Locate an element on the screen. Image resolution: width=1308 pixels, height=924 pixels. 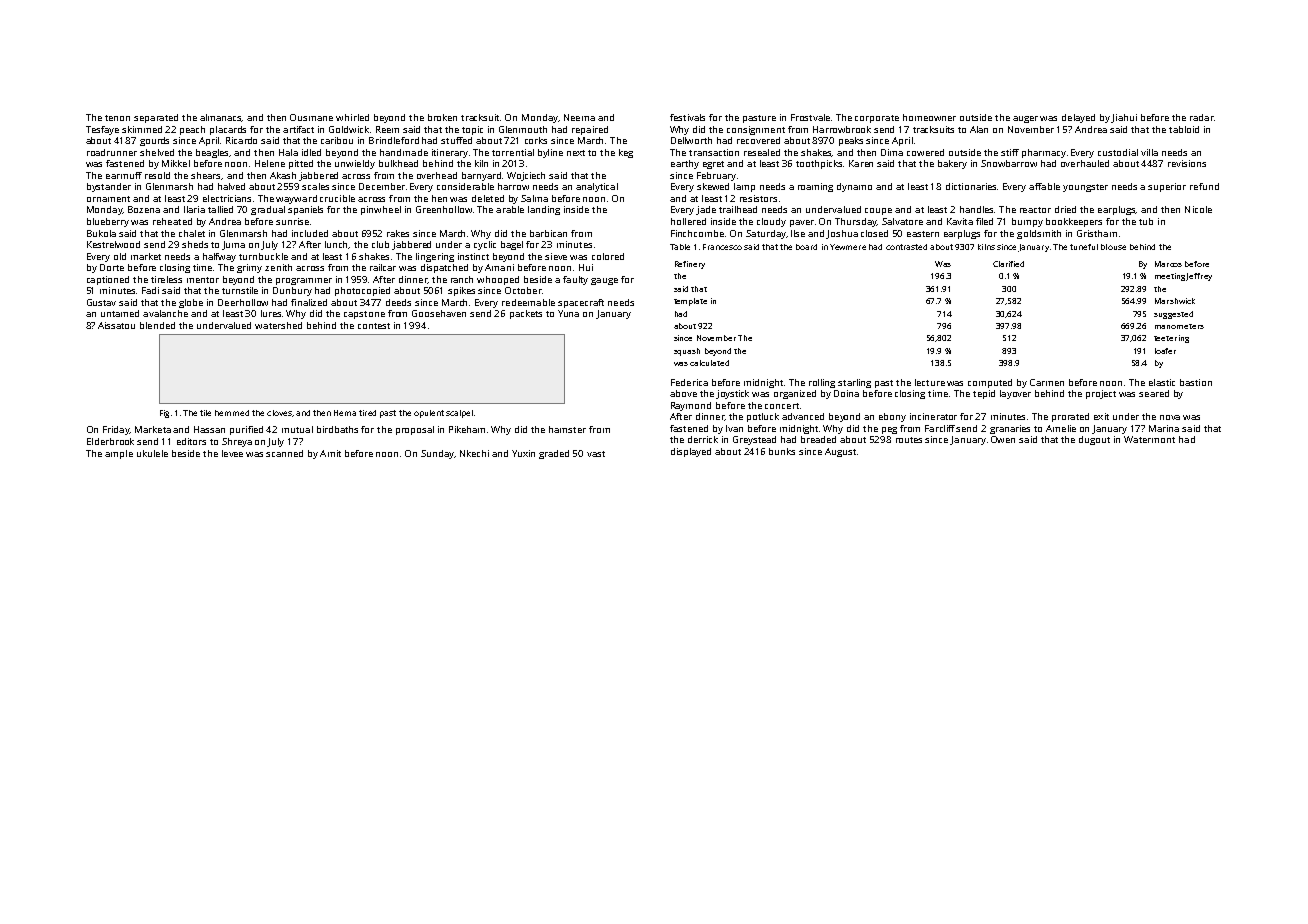
tabloid is located at coordinates (1184, 129).
